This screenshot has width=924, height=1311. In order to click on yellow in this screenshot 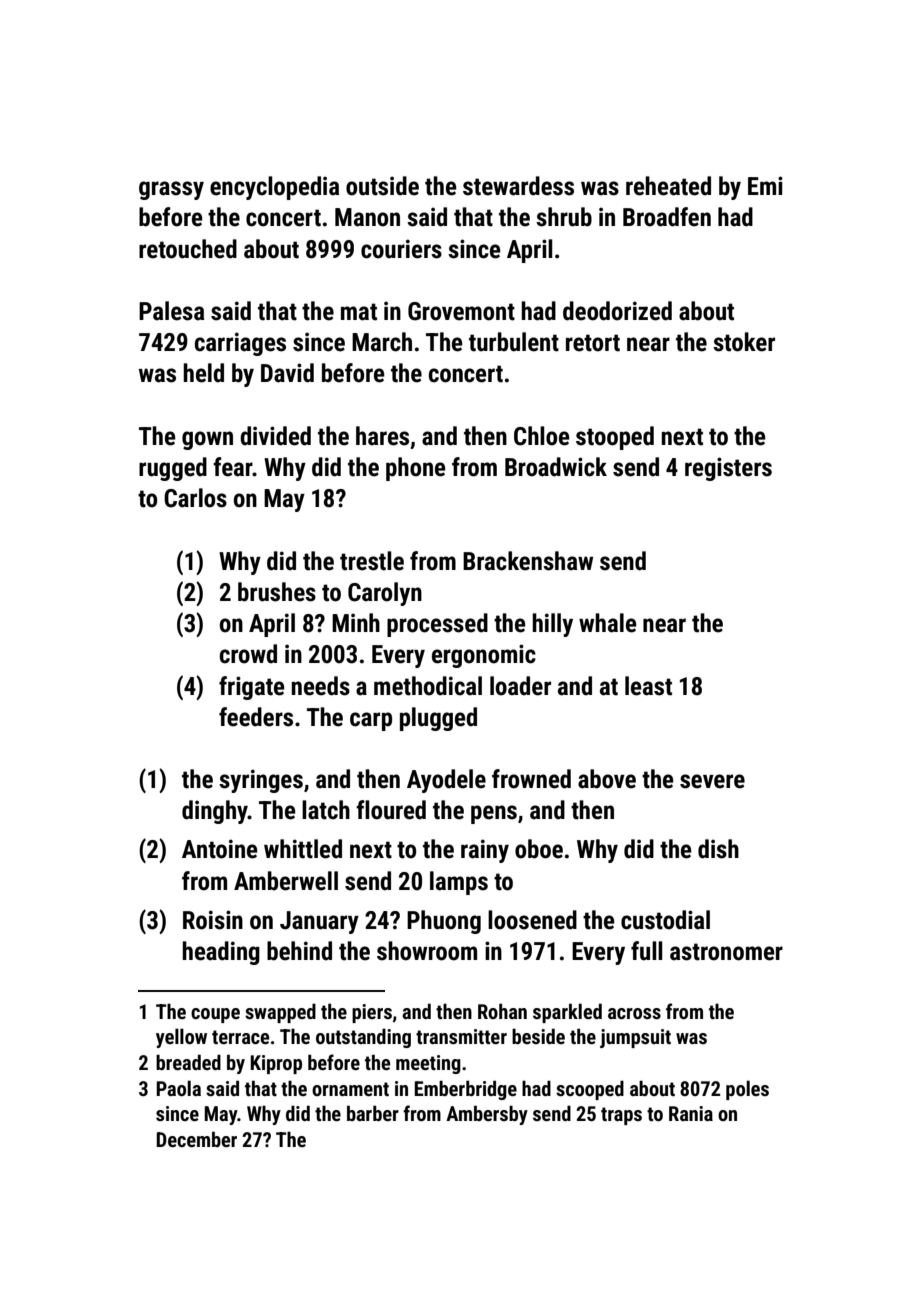, I will do `click(181, 1038)`.
